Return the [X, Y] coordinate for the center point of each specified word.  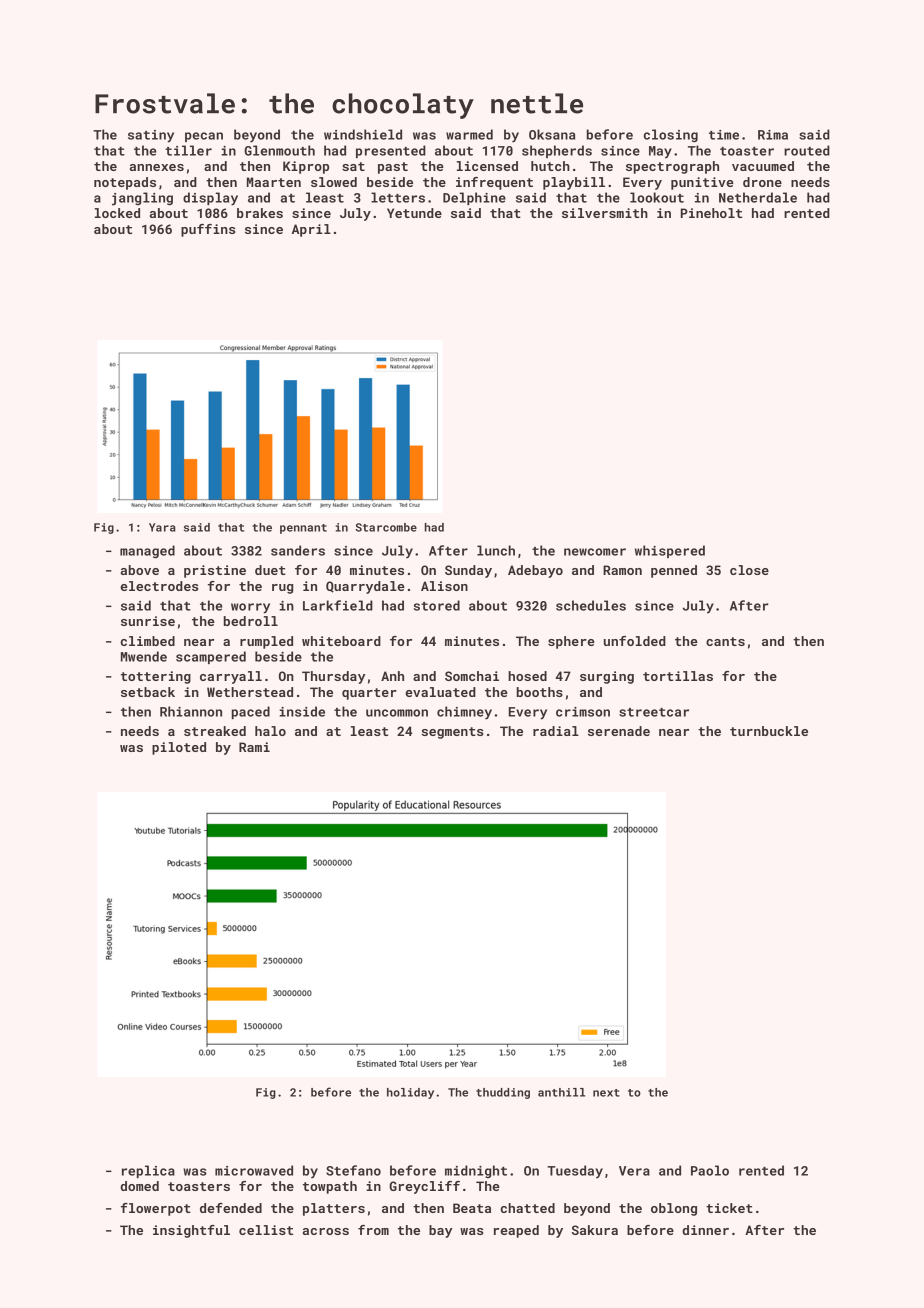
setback [148, 692]
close [749, 570]
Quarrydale [365, 587]
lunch [496, 550]
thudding [503, 1093]
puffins [208, 230]
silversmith [605, 213]
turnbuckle [769, 731]
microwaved [254, 1170]
